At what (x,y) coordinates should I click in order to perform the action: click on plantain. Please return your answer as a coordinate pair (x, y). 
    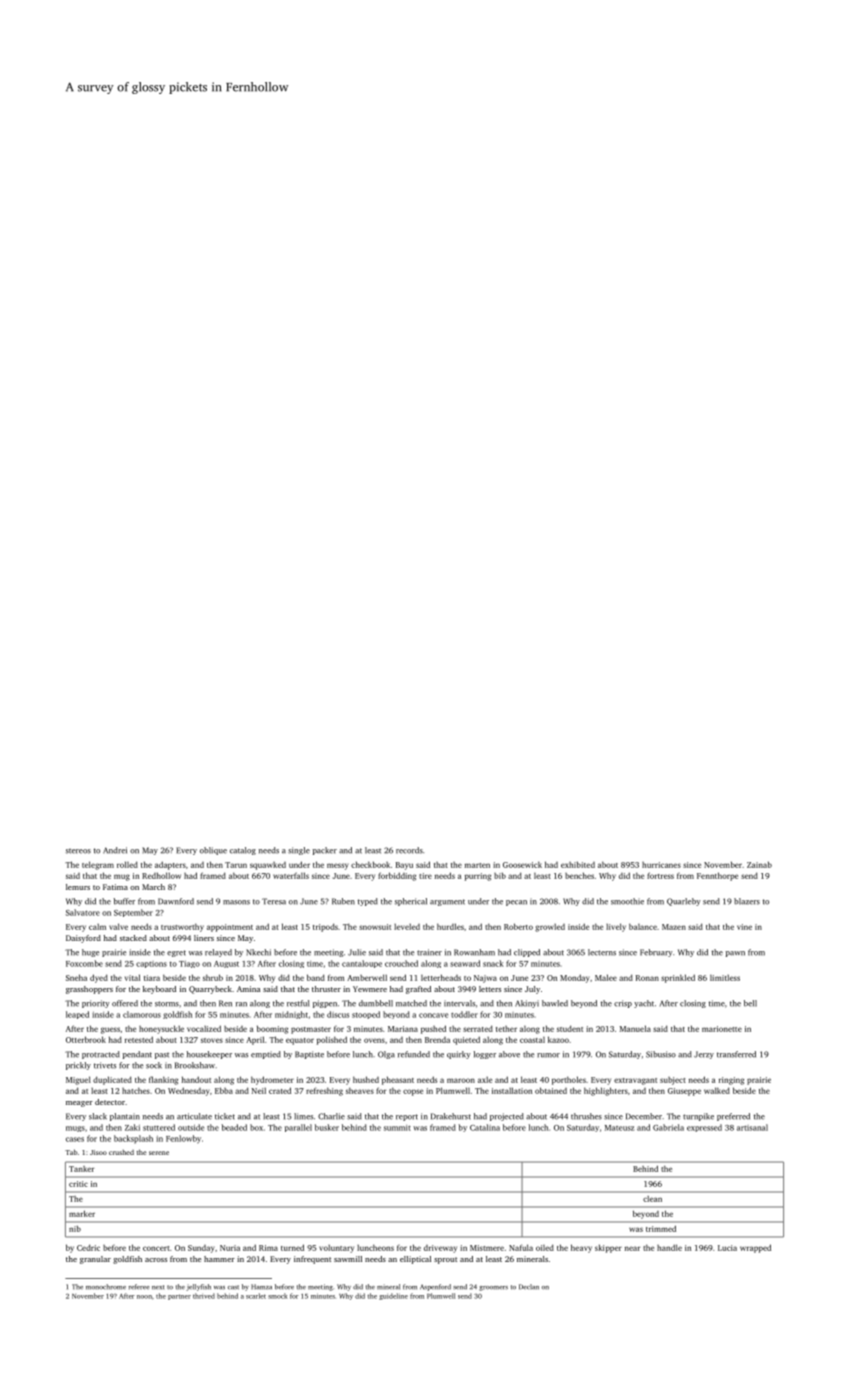
    Looking at the image, I should click on (125, 1117).
